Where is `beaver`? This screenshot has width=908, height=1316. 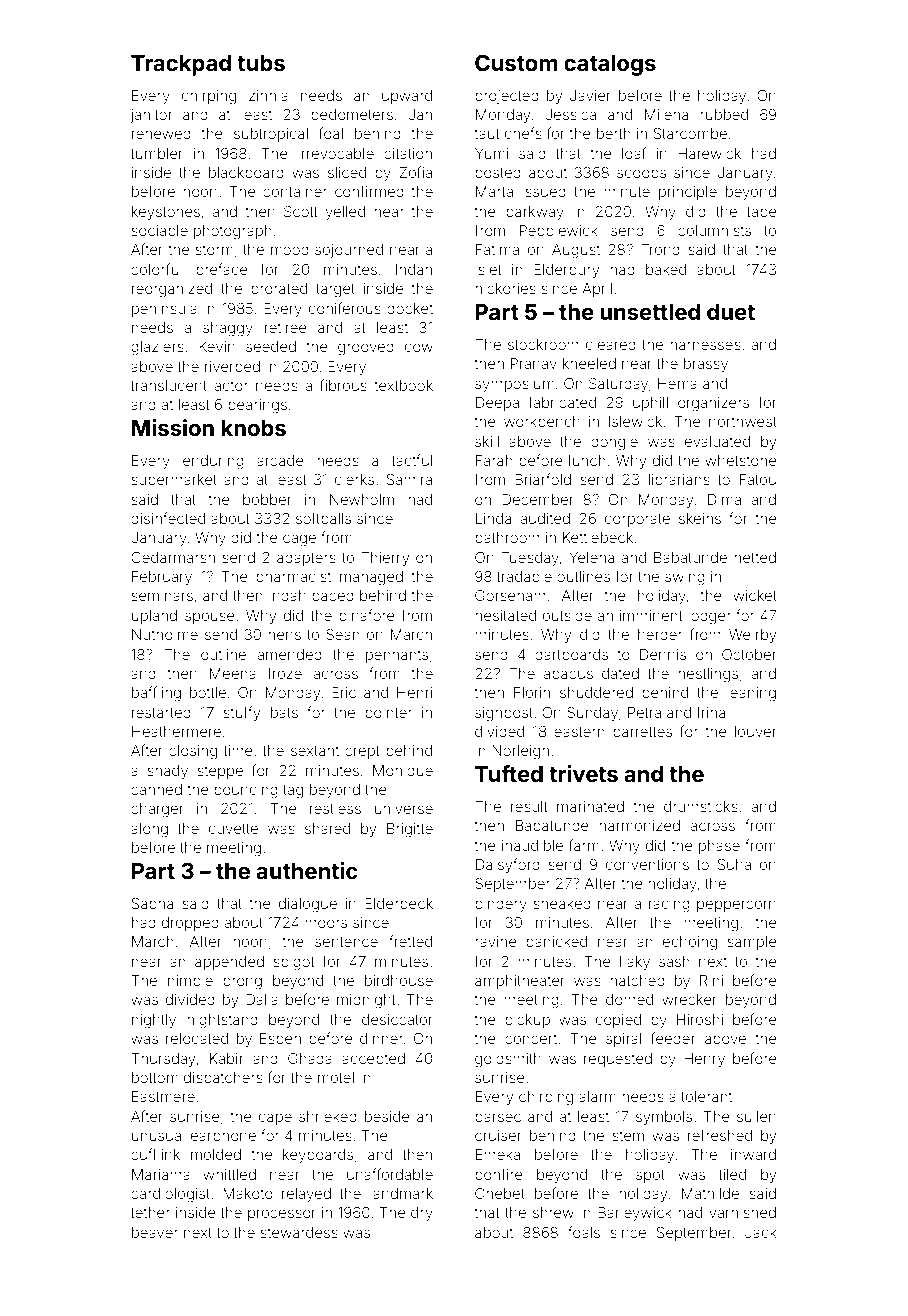
beaver is located at coordinates (155, 1232).
